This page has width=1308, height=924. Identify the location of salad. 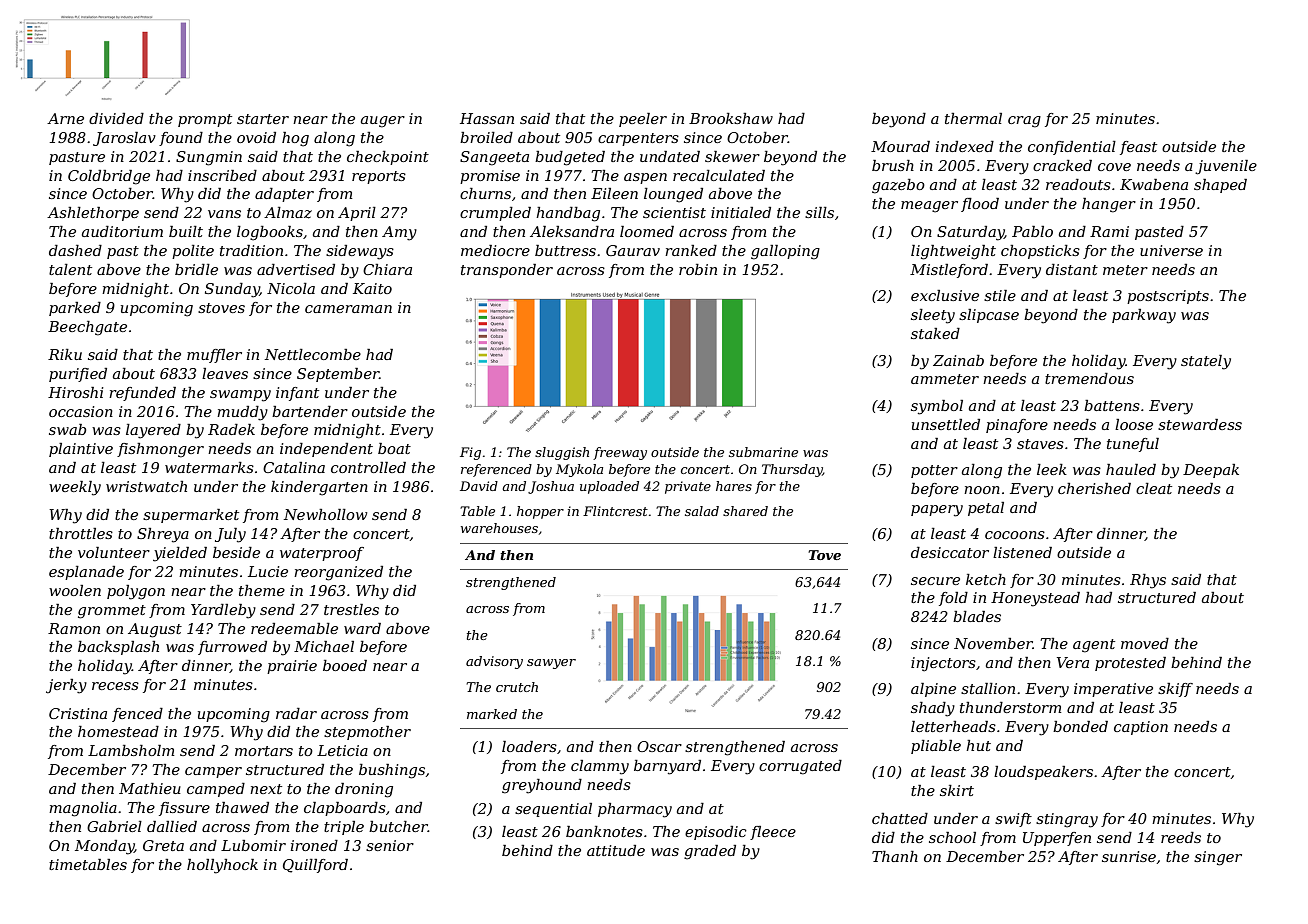
(702, 511).
